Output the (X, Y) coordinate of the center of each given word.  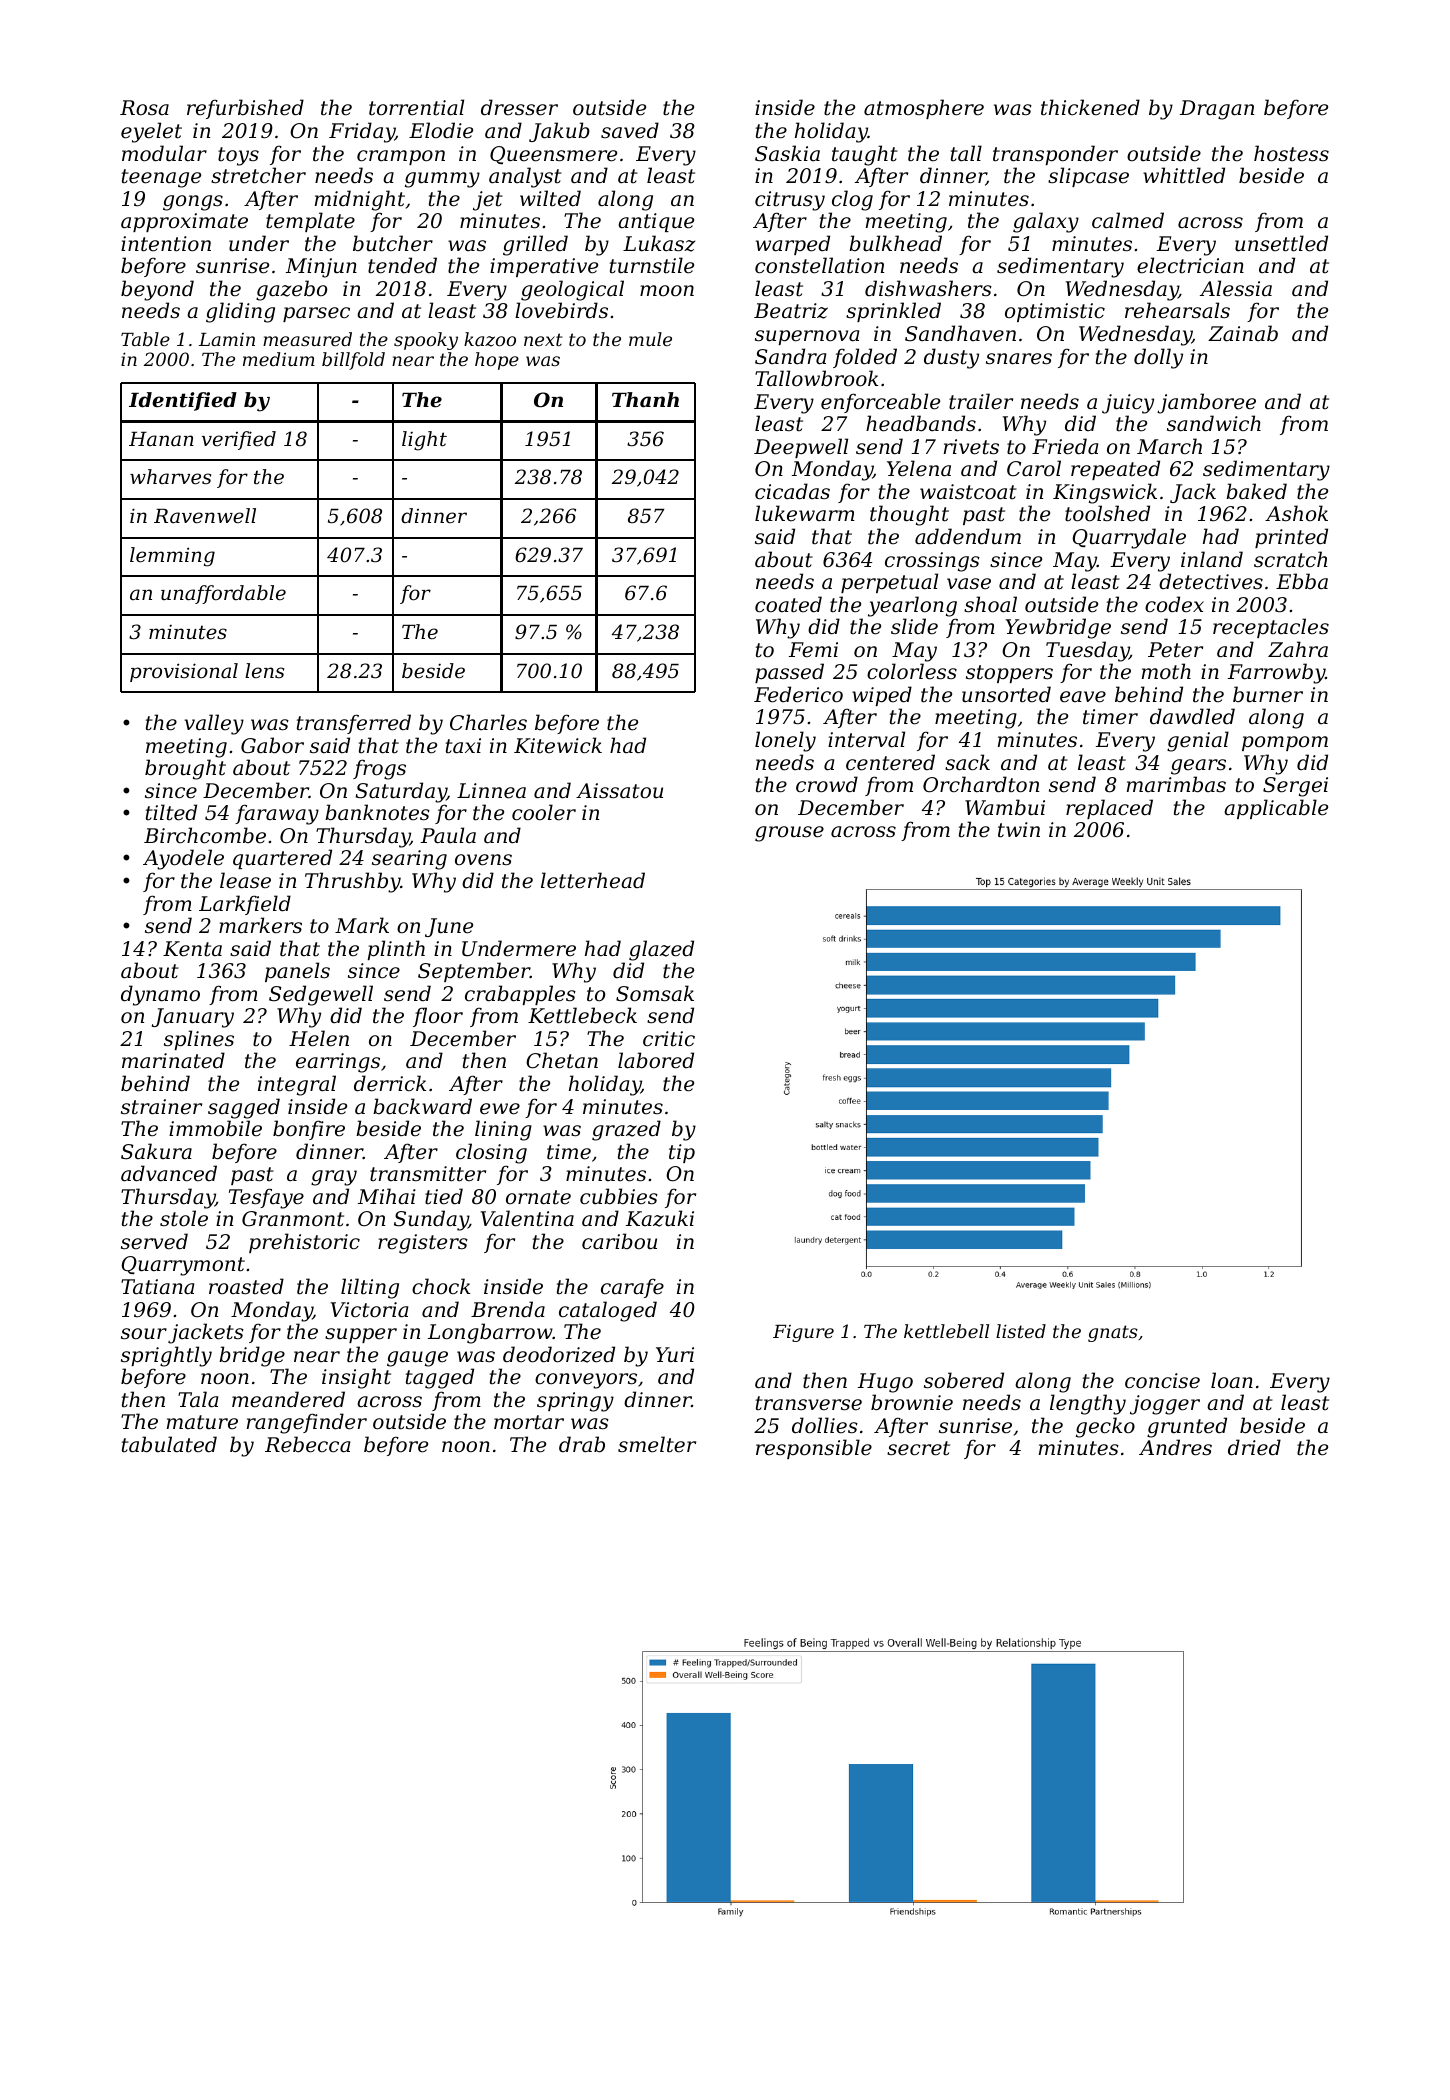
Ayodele (183, 859)
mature (202, 1422)
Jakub (559, 132)
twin (1019, 830)
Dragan (1217, 110)
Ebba (1302, 581)
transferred (354, 724)
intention (166, 244)
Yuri (675, 1355)
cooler (544, 812)
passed (789, 673)
